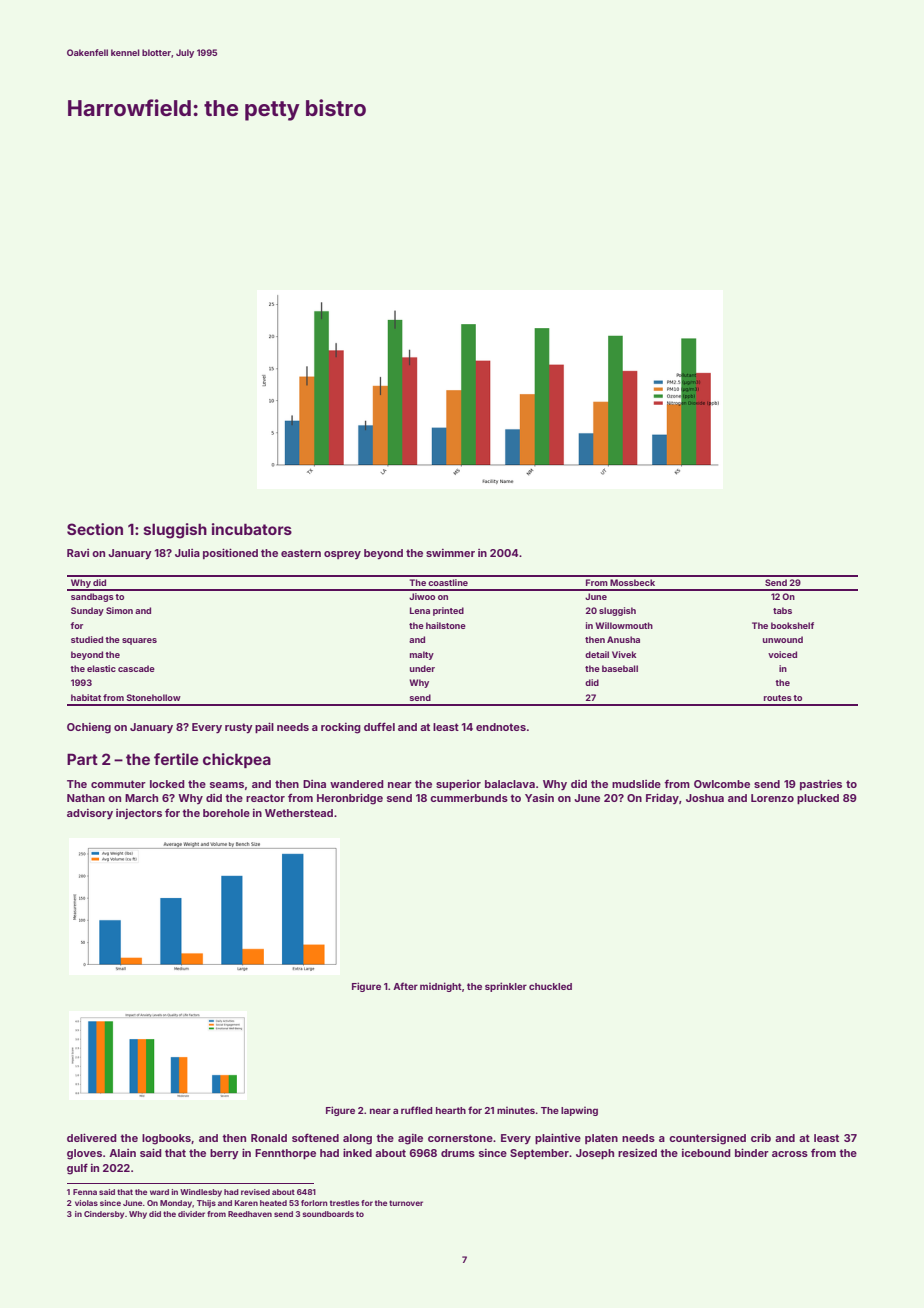  I want to click on Ravi, so click(78, 553).
